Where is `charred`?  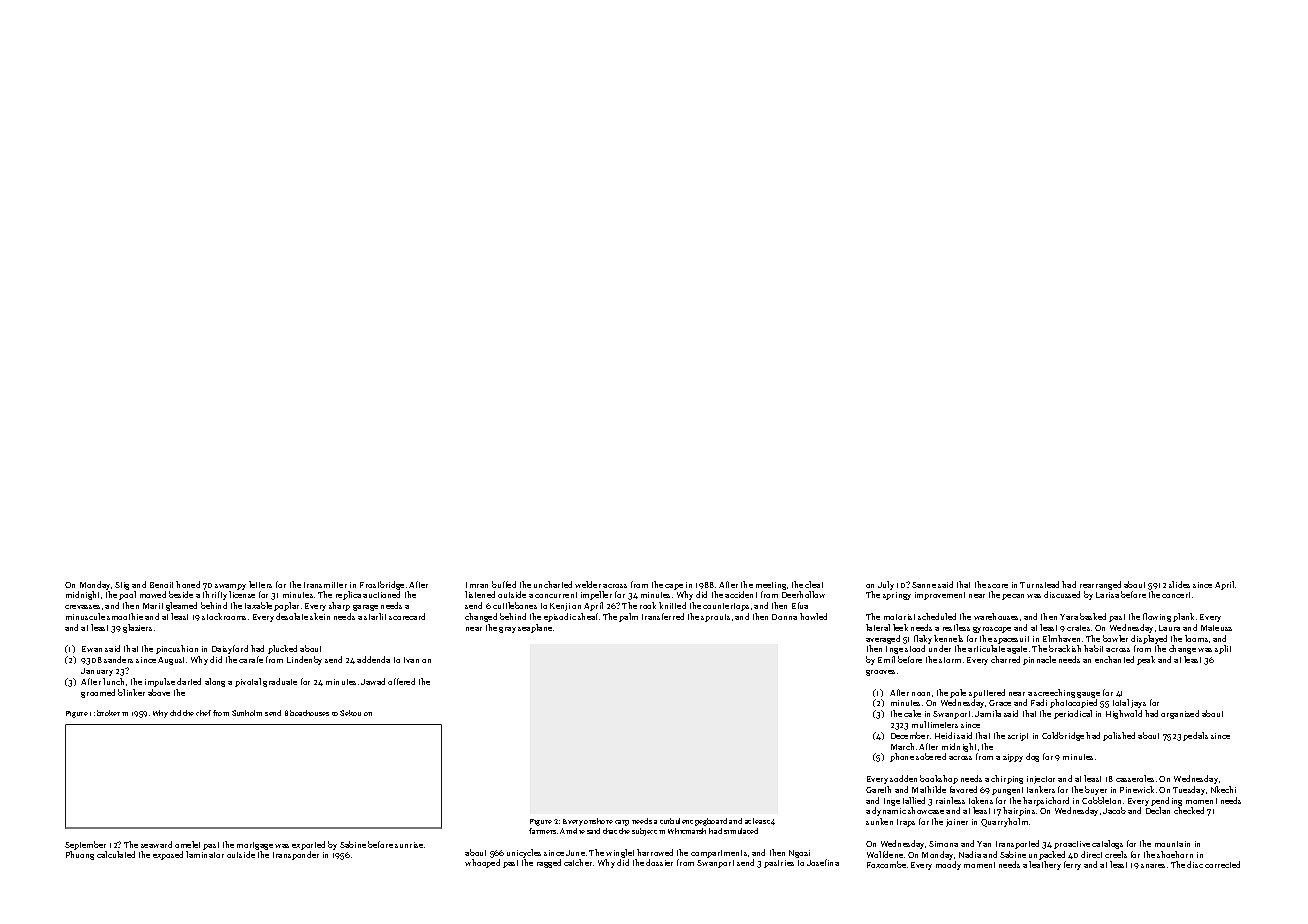 charred is located at coordinates (1005, 659).
